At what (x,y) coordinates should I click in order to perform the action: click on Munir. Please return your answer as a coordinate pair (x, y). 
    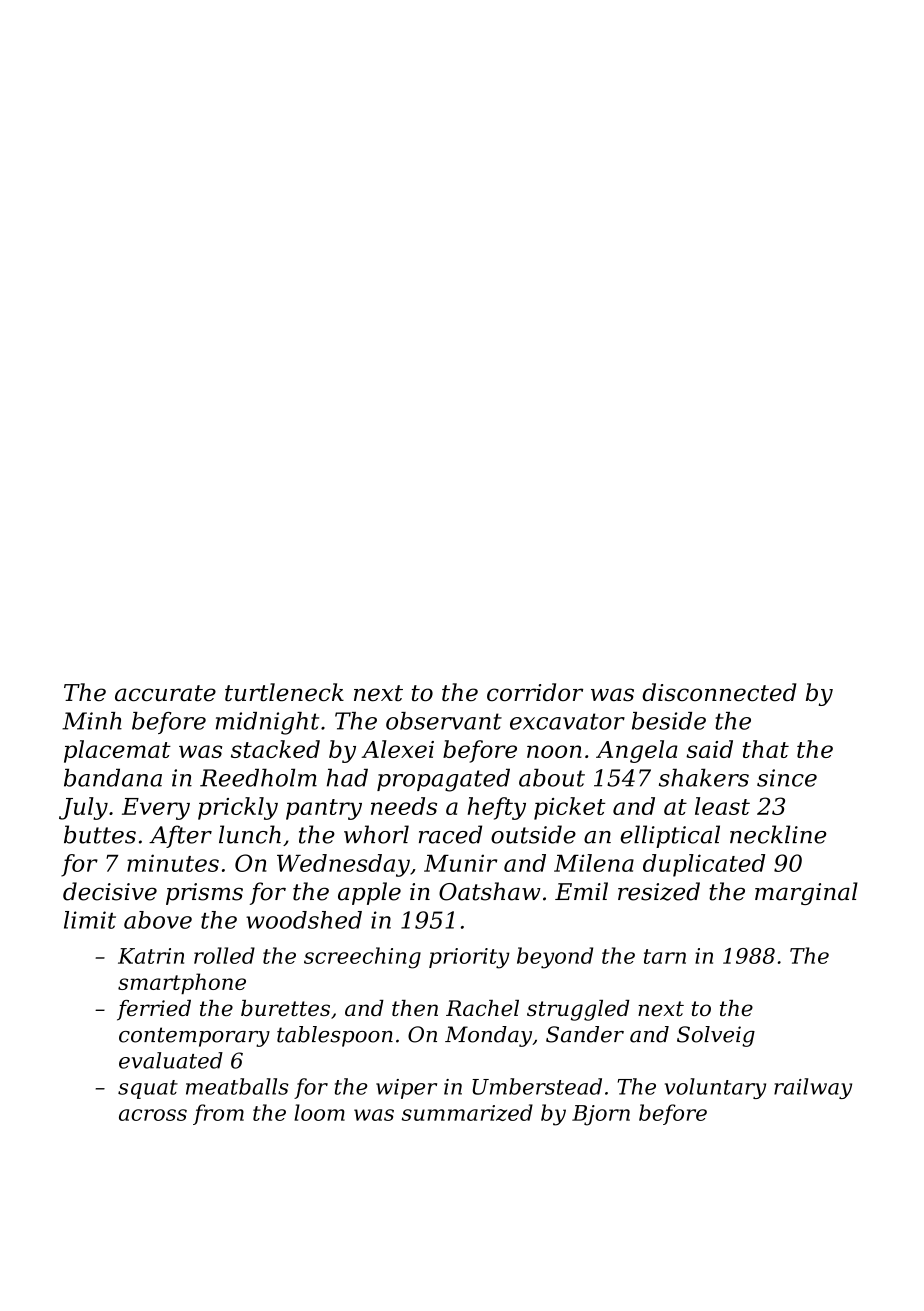
    Looking at the image, I should click on (460, 863).
